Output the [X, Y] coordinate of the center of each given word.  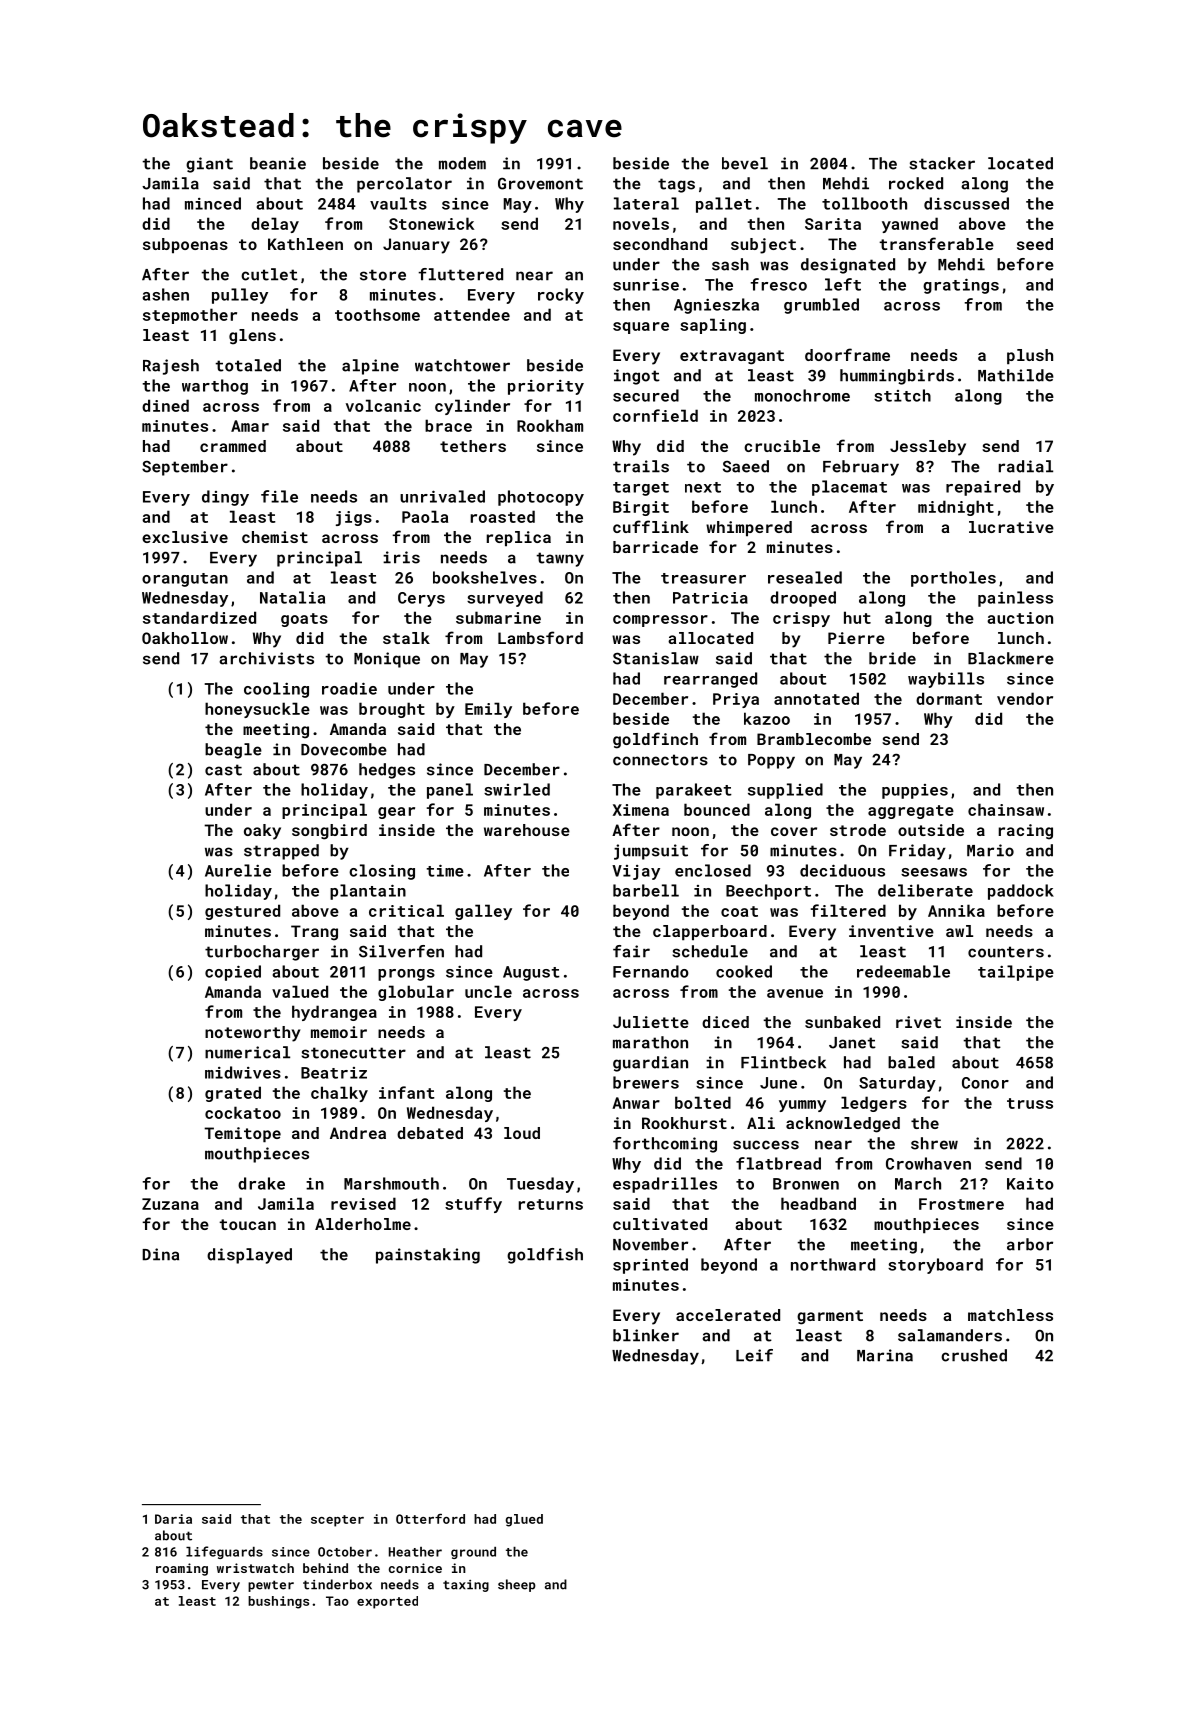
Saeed [746, 466]
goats [304, 620]
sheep [517, 1585]
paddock [1021, 892]
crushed [974, 1355]
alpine [370, 367]
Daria [173, 1519]
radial [1026, 466]
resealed [805, 577]
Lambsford [540, 637]
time [445, 870]
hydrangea [334, 1013]
